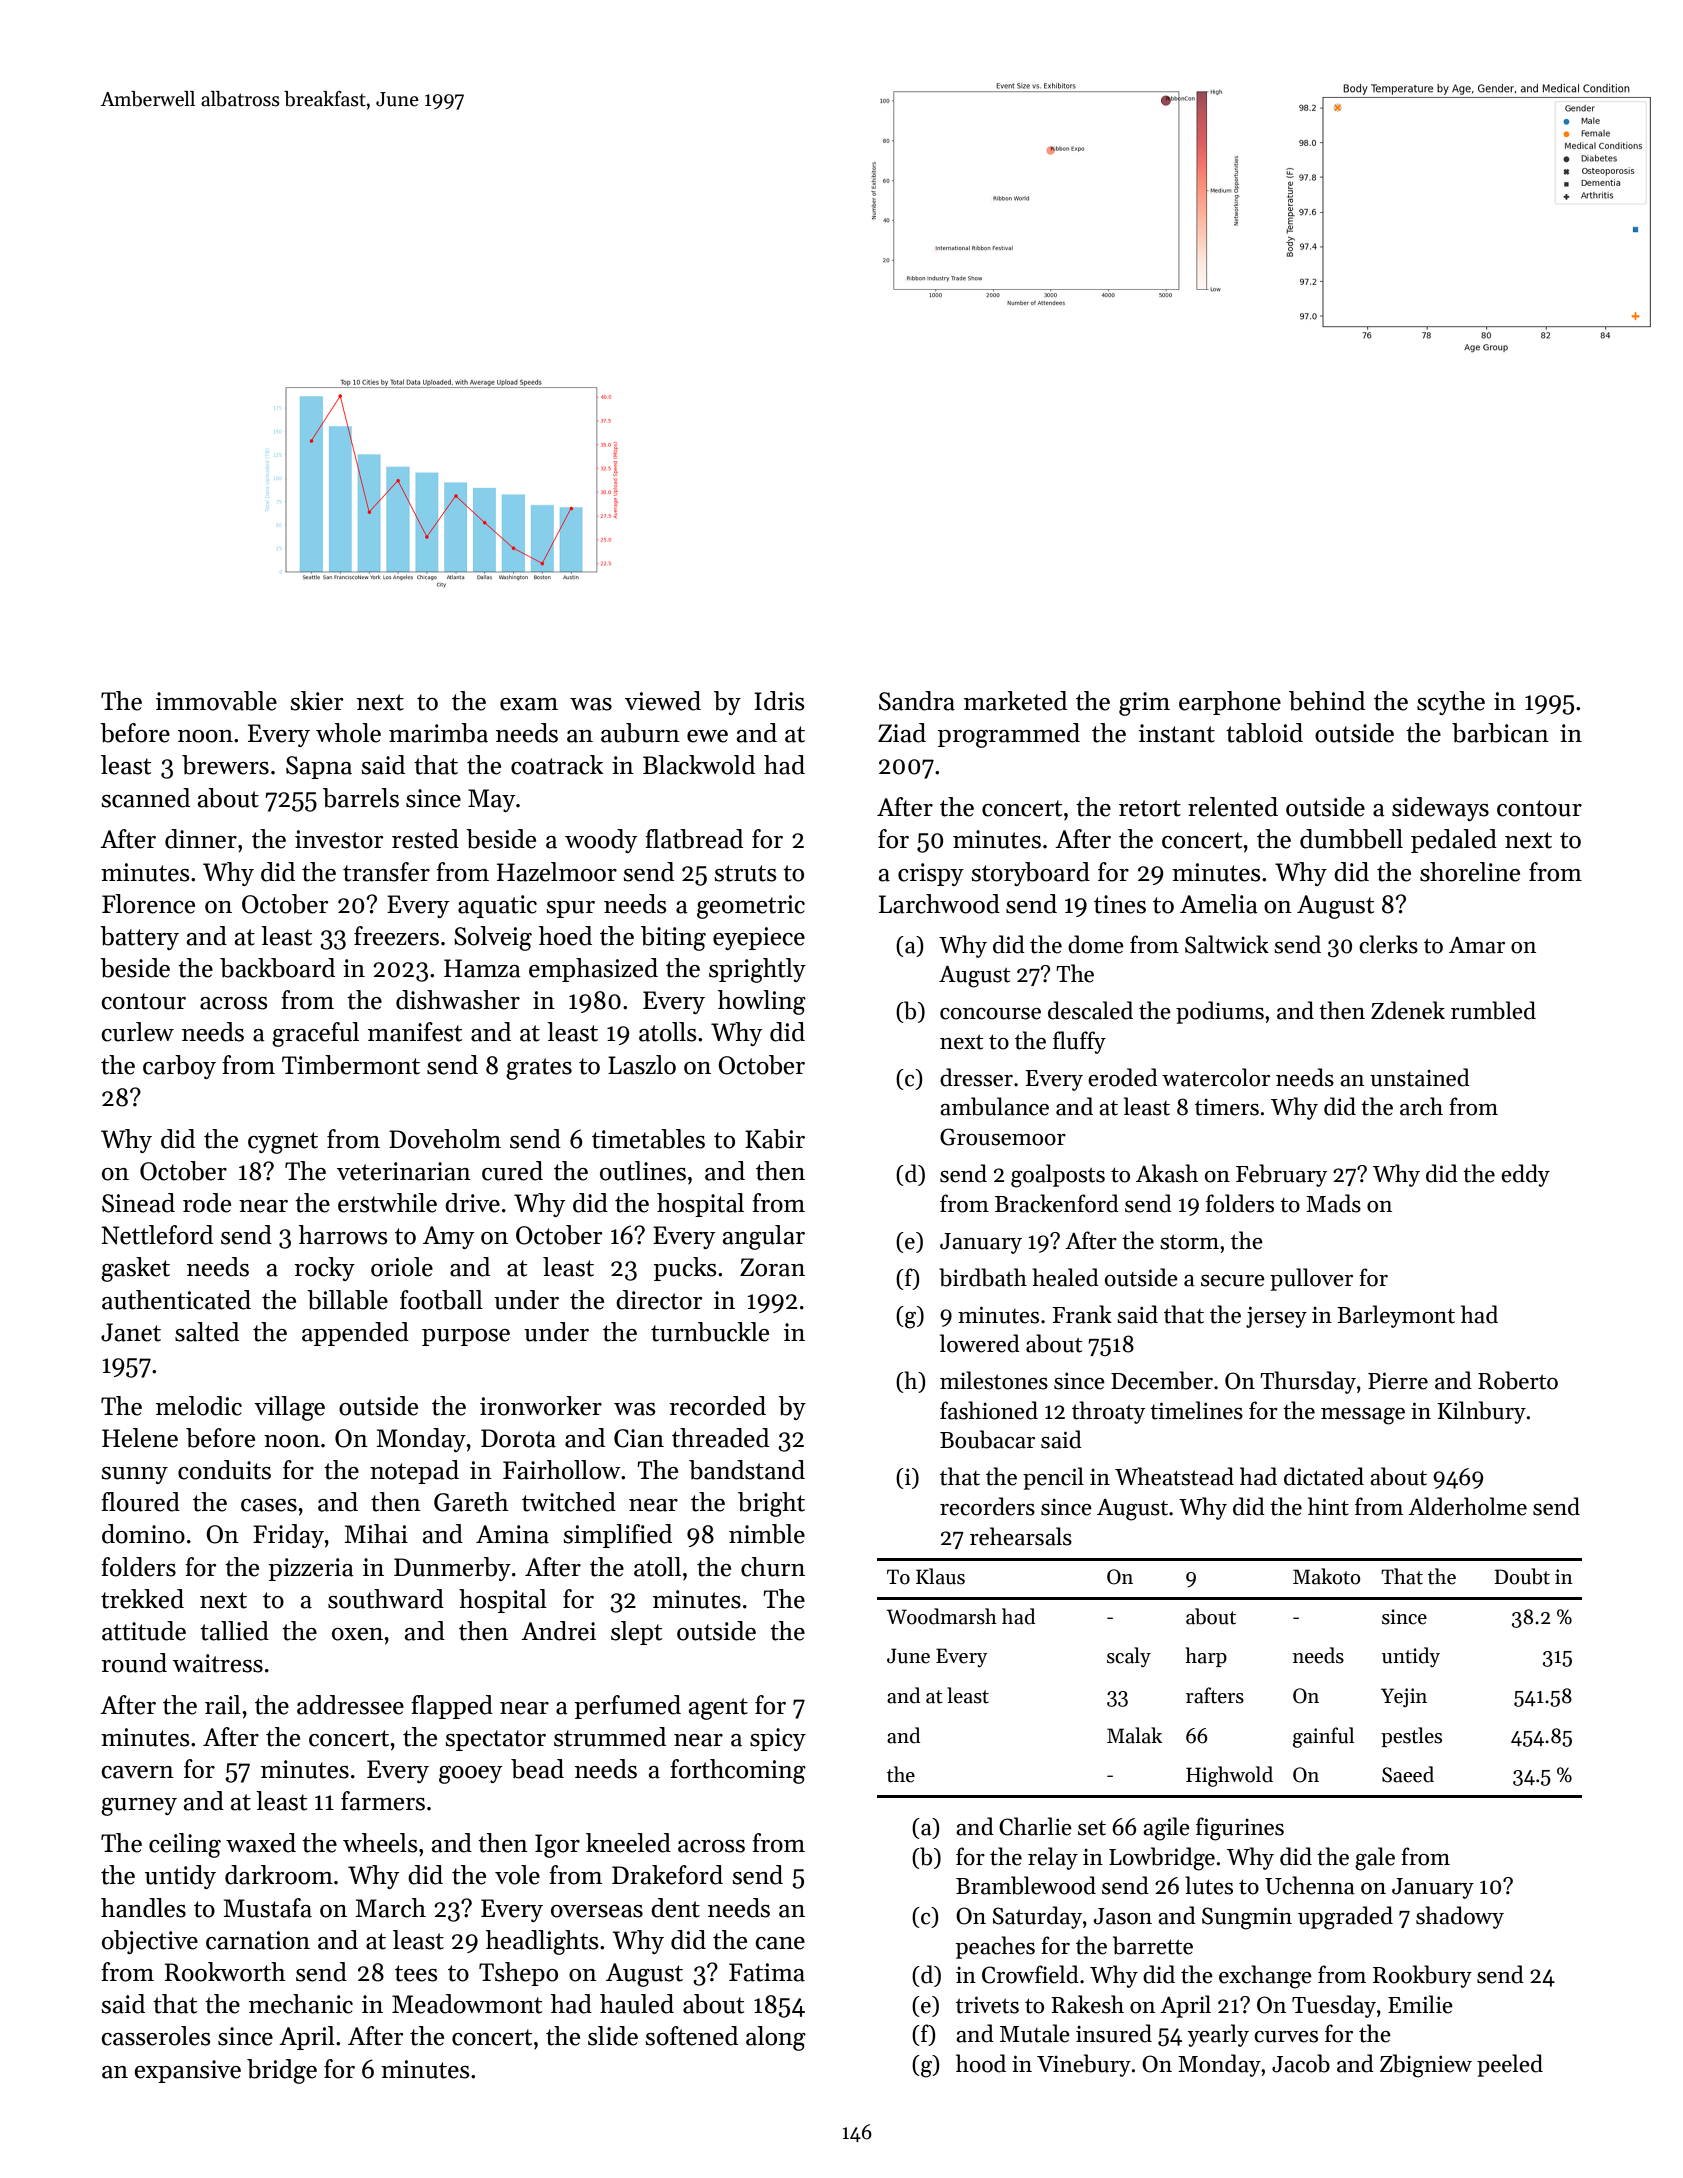 The image size is (1683, 2178). What do you see at coordinates (301, 2004) in the document?
I see `mechanic` at bounding box center [301, 2004].
